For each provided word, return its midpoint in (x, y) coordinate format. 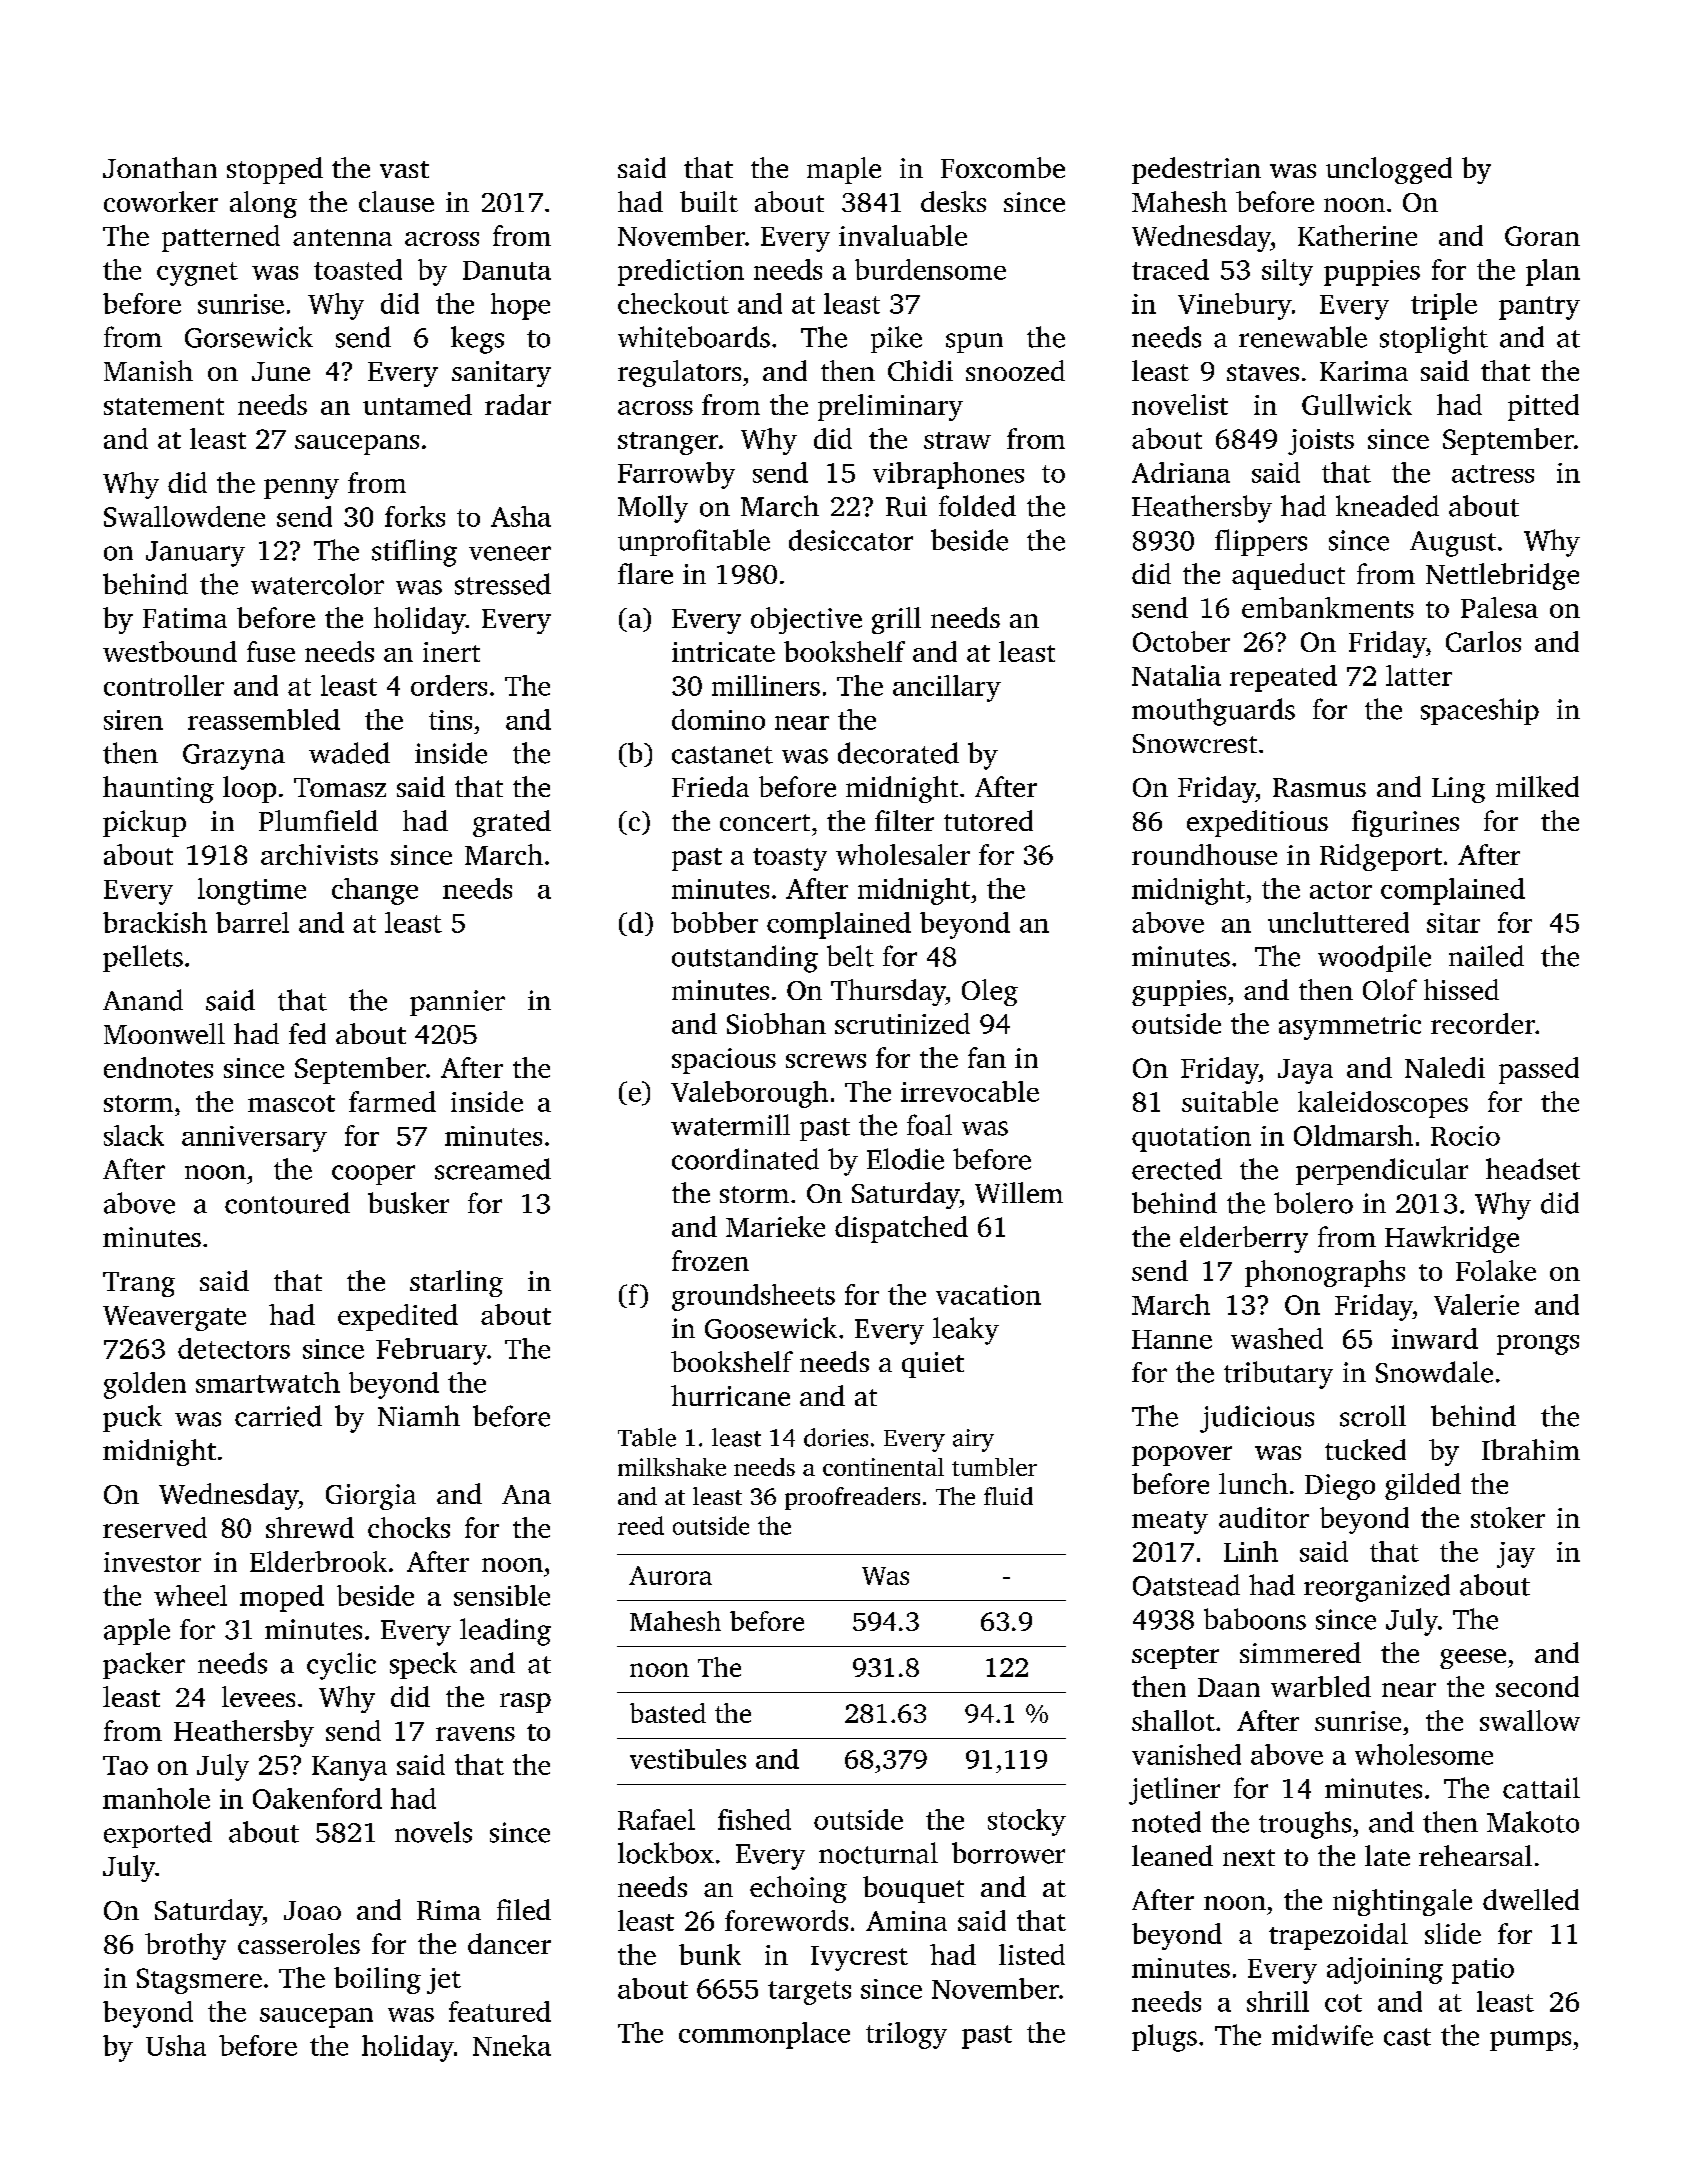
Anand (143, 1000)
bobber (714, 922)
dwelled (1531, 1899)
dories (836, 1437)
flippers (1261, 542)
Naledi (1445, 1067)
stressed (503, 584)
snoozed (1015, 370)
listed (1032, 1954)
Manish (148, 370)
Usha (176, 2045)
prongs (1538, 1345)
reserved (155, 1527)
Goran (1542, 236)
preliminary (890, 407)
